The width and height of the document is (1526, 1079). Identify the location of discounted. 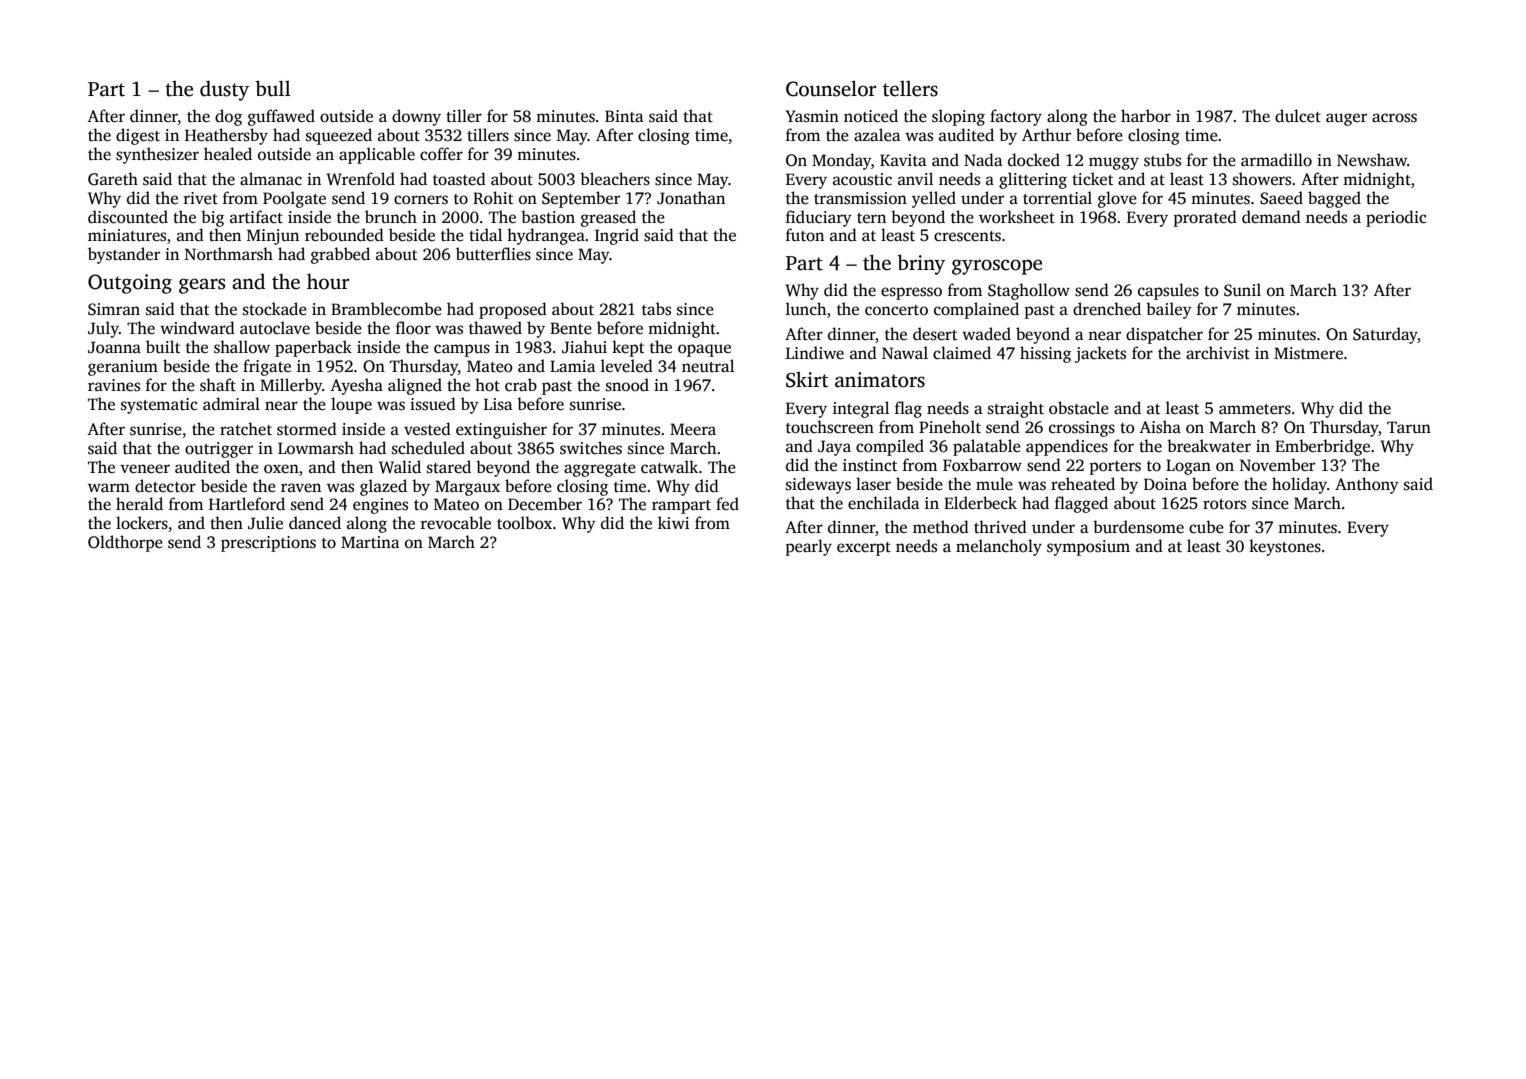
(128, 217).
